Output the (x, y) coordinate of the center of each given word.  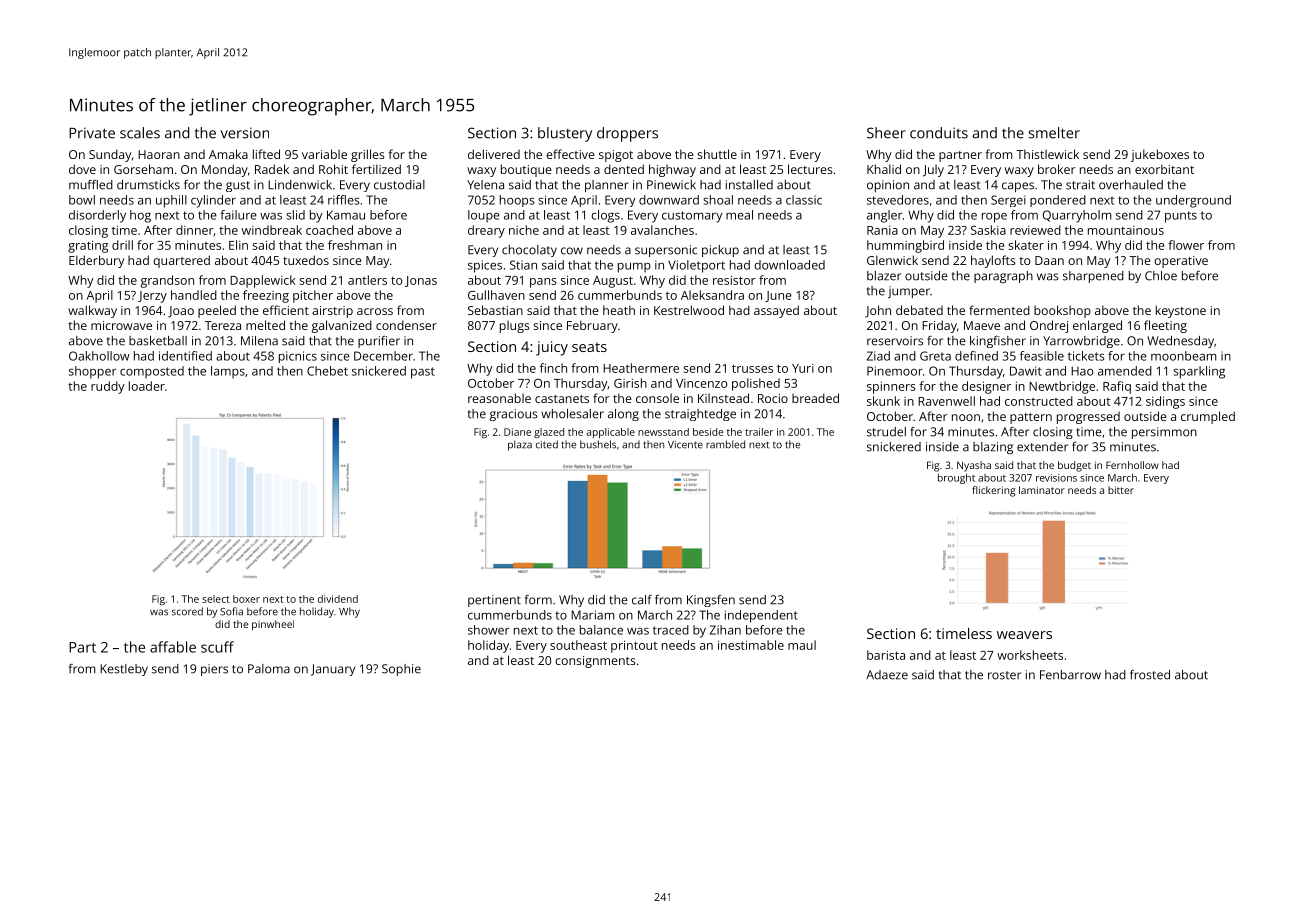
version (245, 133)
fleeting (1165, 326)
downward (669, 200)
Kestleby (124, 670)
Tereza (223, 325)
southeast (578, 645)
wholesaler (572, 414)
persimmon (1164, 433)
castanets (562, 399)
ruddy (108, 387)
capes (1018, 187)
